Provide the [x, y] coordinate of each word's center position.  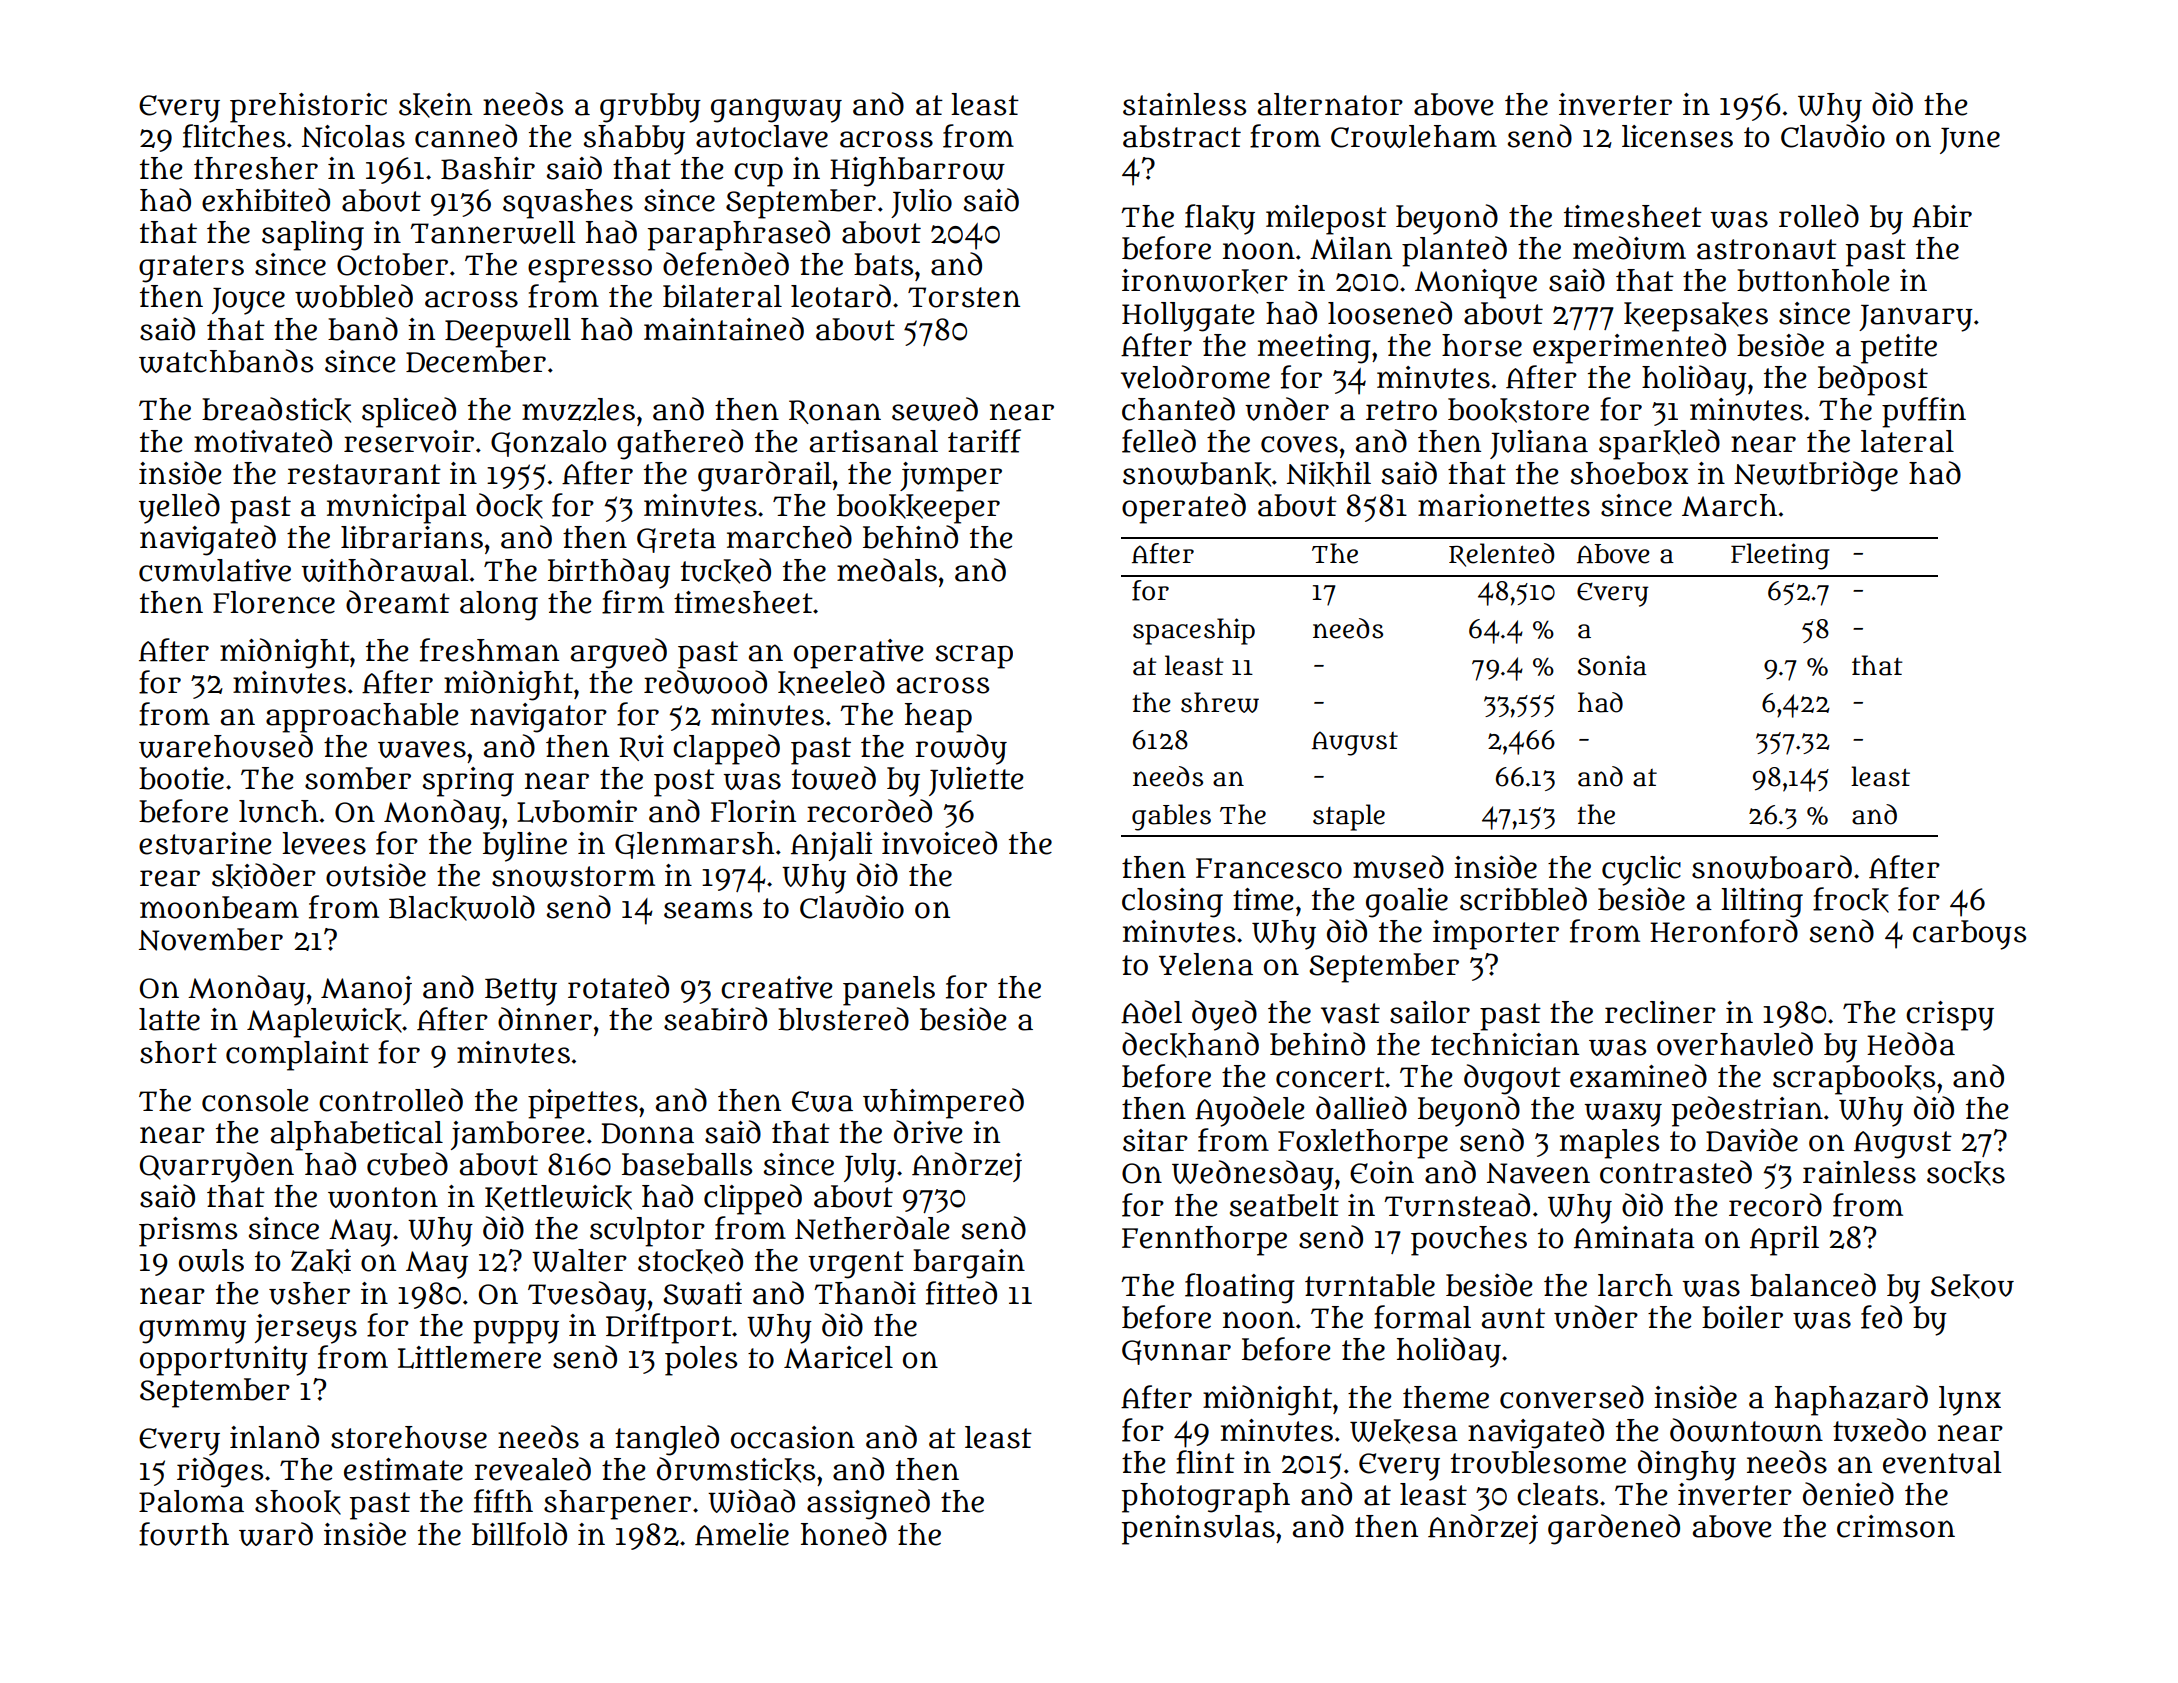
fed [1881, 1317]
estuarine [205, 843]
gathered [680, 444]
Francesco [1269, 868]
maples [1609, 1144]
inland [274, 1437]
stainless [1184, 104]
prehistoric [308, 108]
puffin [1924, 412]
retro [1401, 410]
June [1970, 141]
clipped [753, 1199]
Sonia [1612, 665]
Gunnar [1176, 1352]
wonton [383, 1197]
